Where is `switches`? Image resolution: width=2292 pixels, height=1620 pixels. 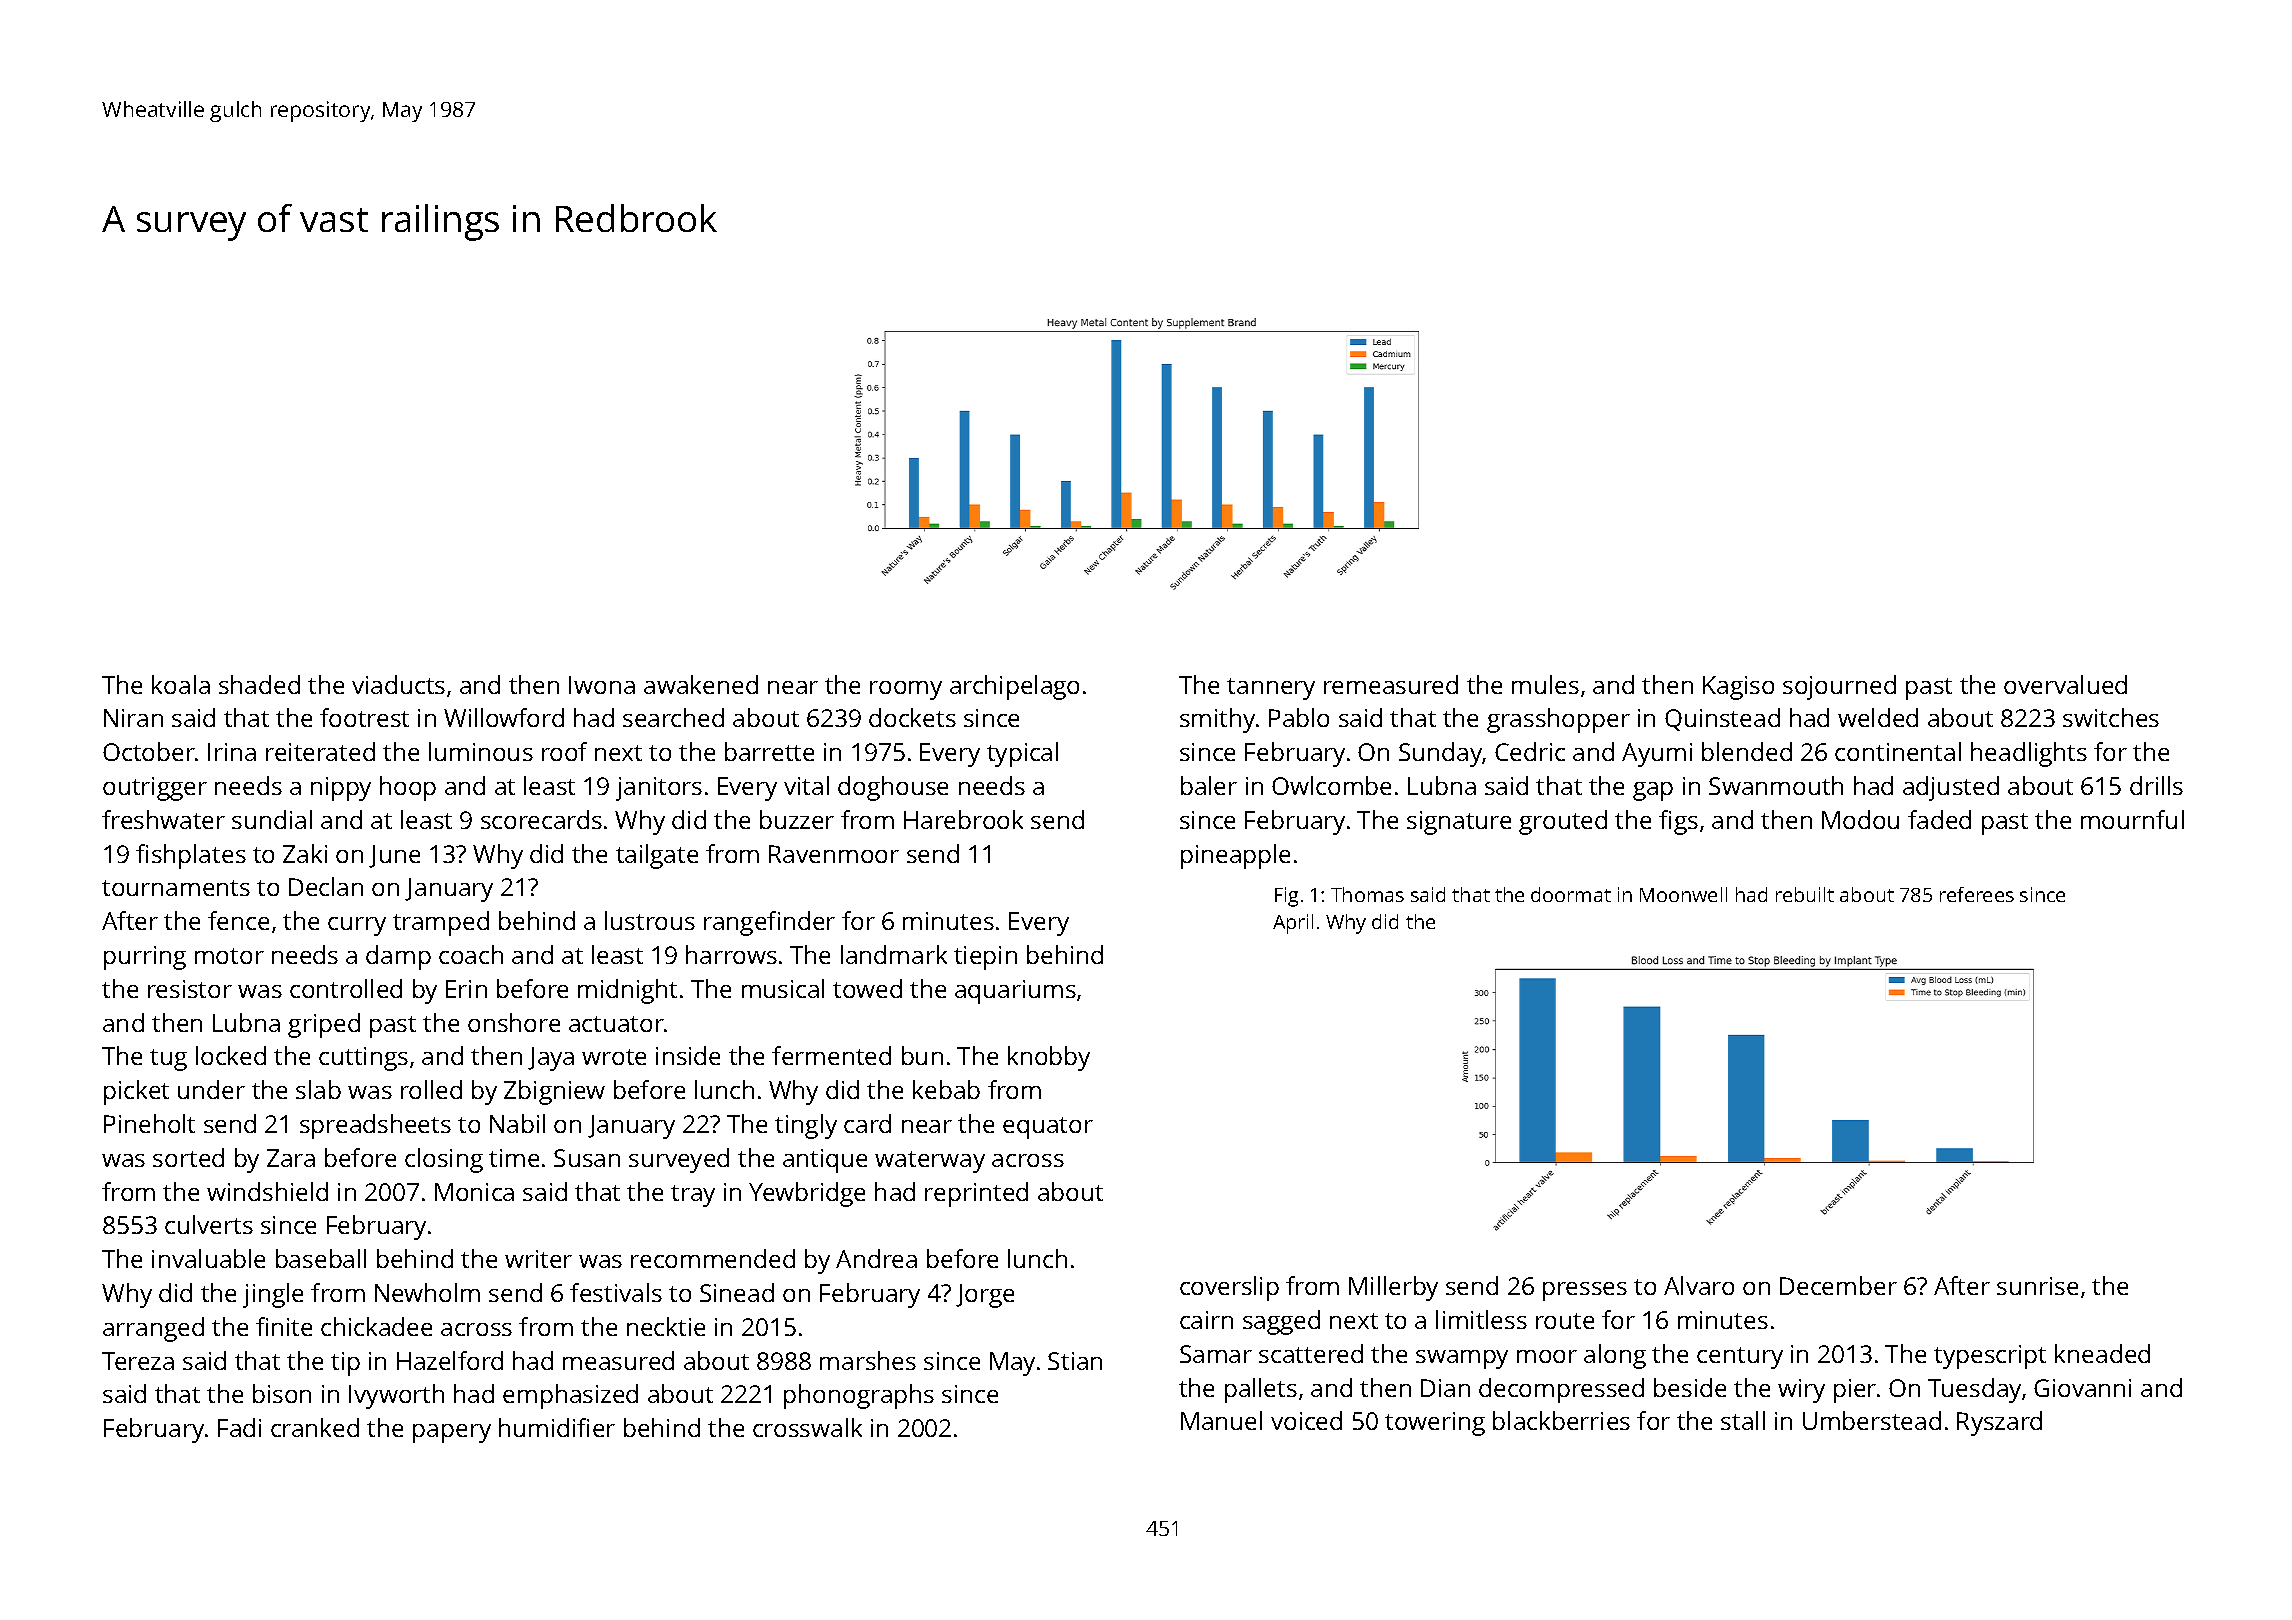 switches is located at coordinates (2111, 717).
